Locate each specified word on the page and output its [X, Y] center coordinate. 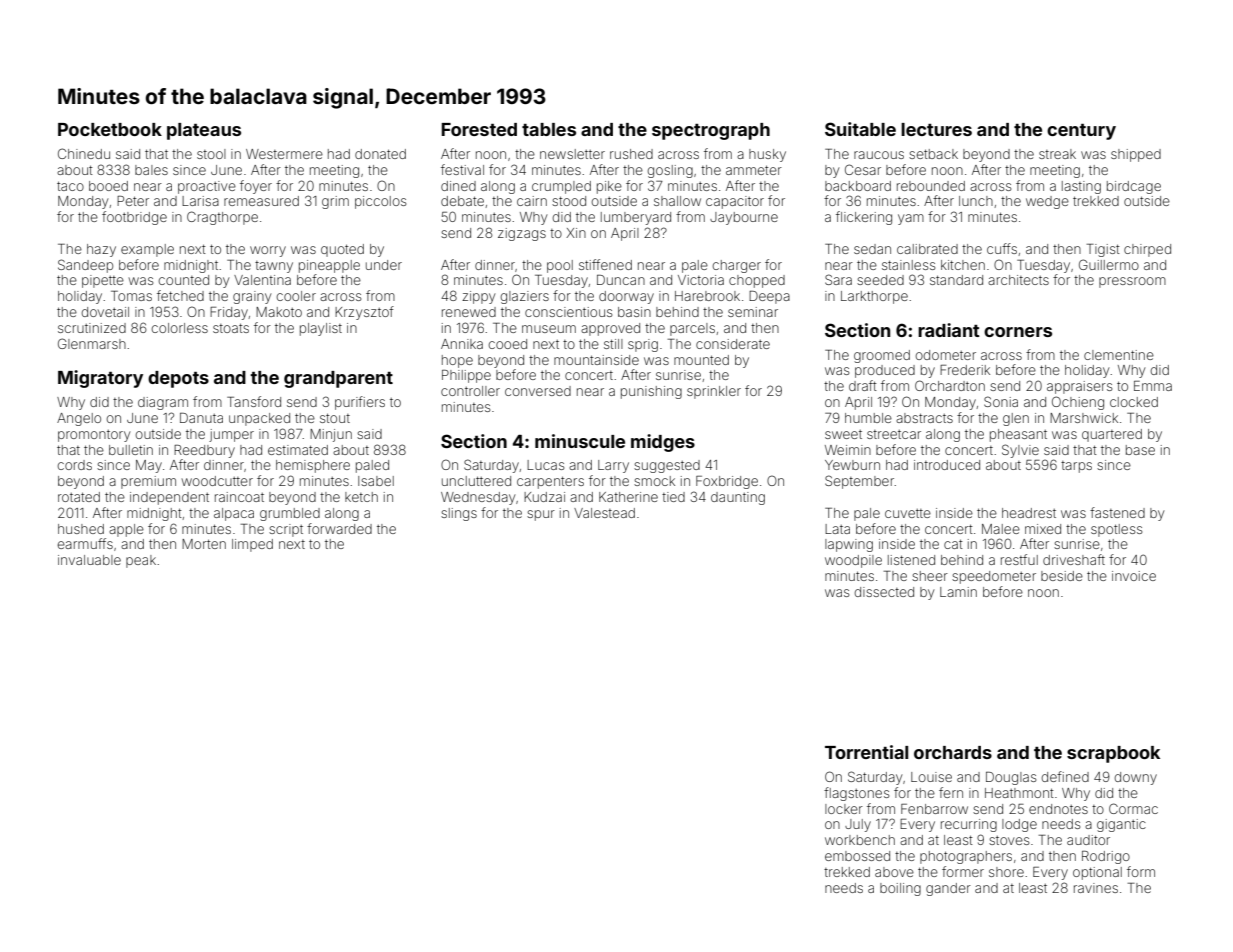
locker [844, 809]
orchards [953, 752]
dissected [884, 592]
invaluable [89, 560]
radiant [949, 330]
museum [549, 329]
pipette [103, 281]
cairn [532, 201]
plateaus [204, 131]
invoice [1134, 576]
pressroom [1132, 282]
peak [141, 561]
